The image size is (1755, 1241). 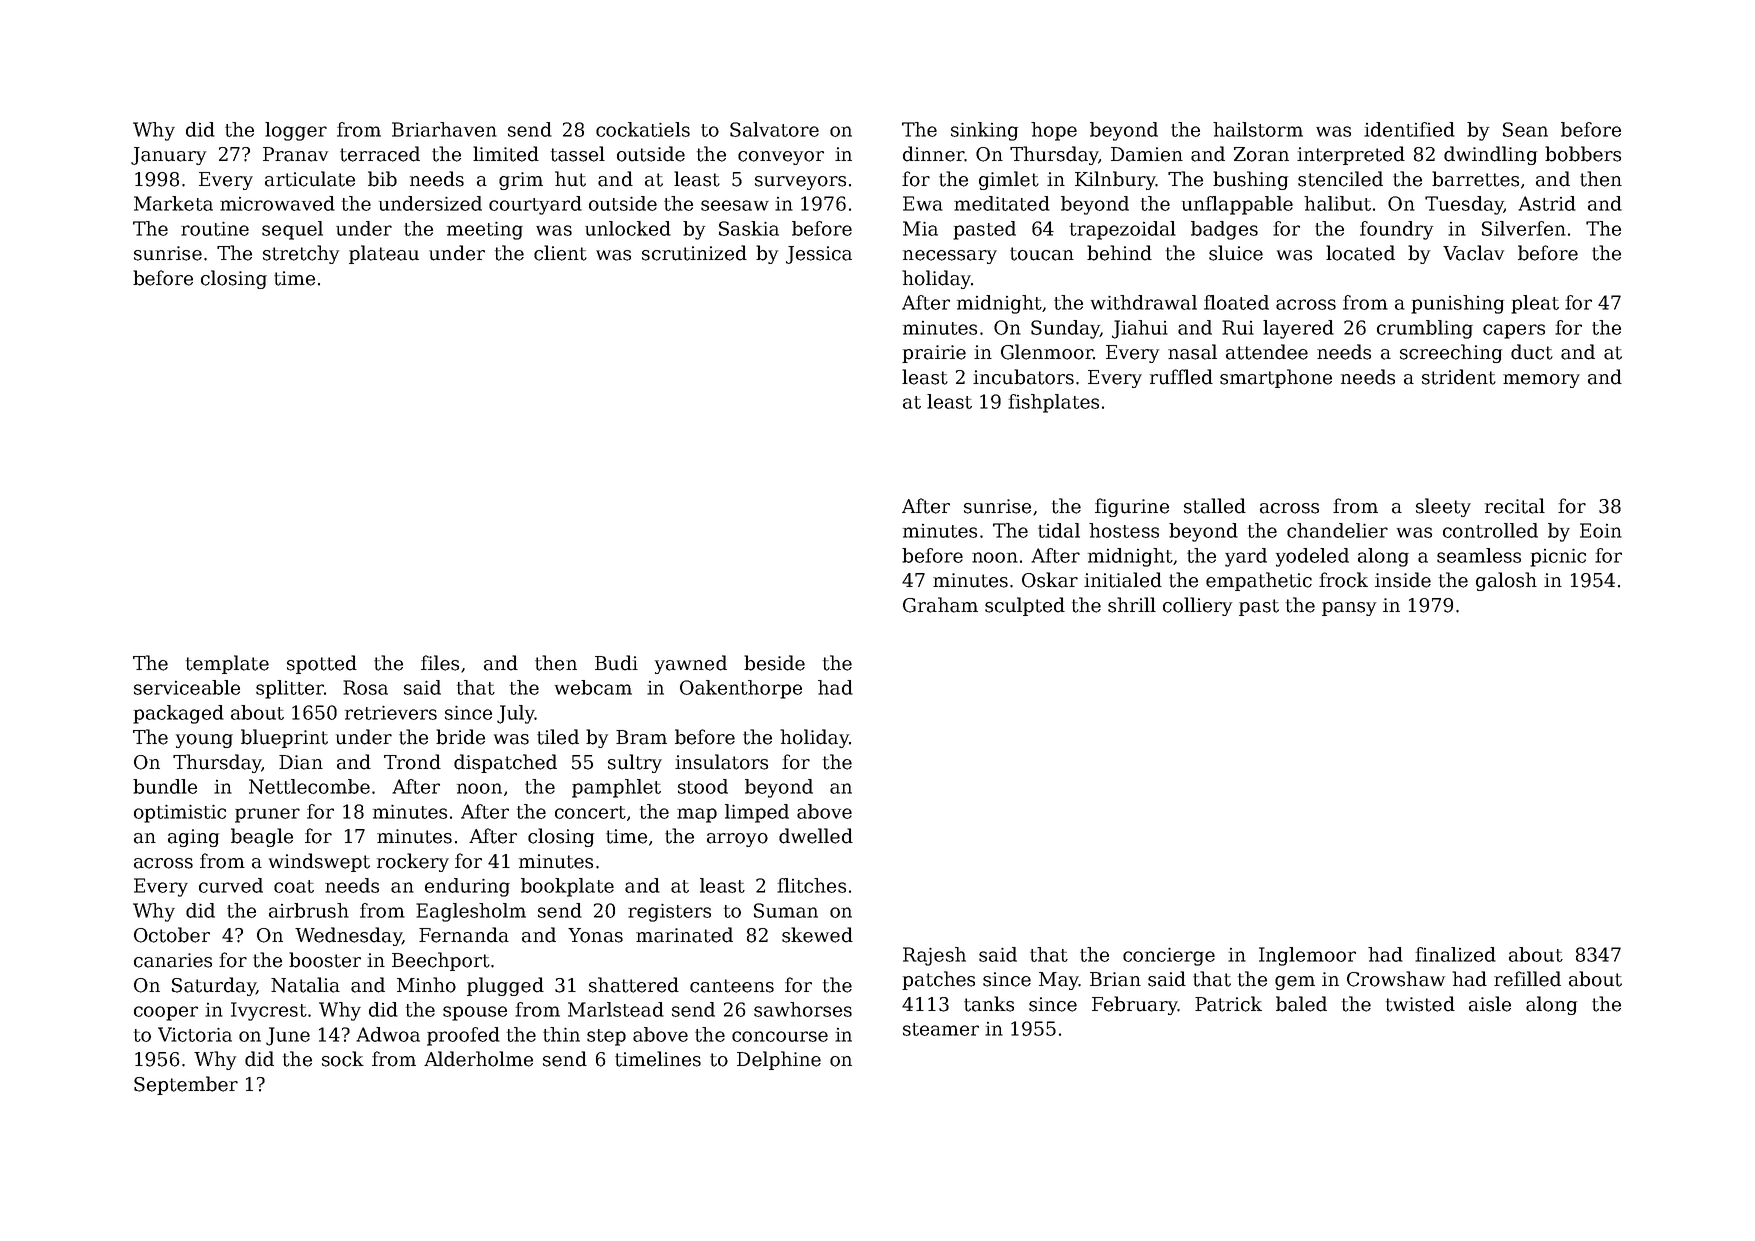 What do you see at coordinates (173, 960) in the document?
I see `canaries` at bounding box center [173, 960].
